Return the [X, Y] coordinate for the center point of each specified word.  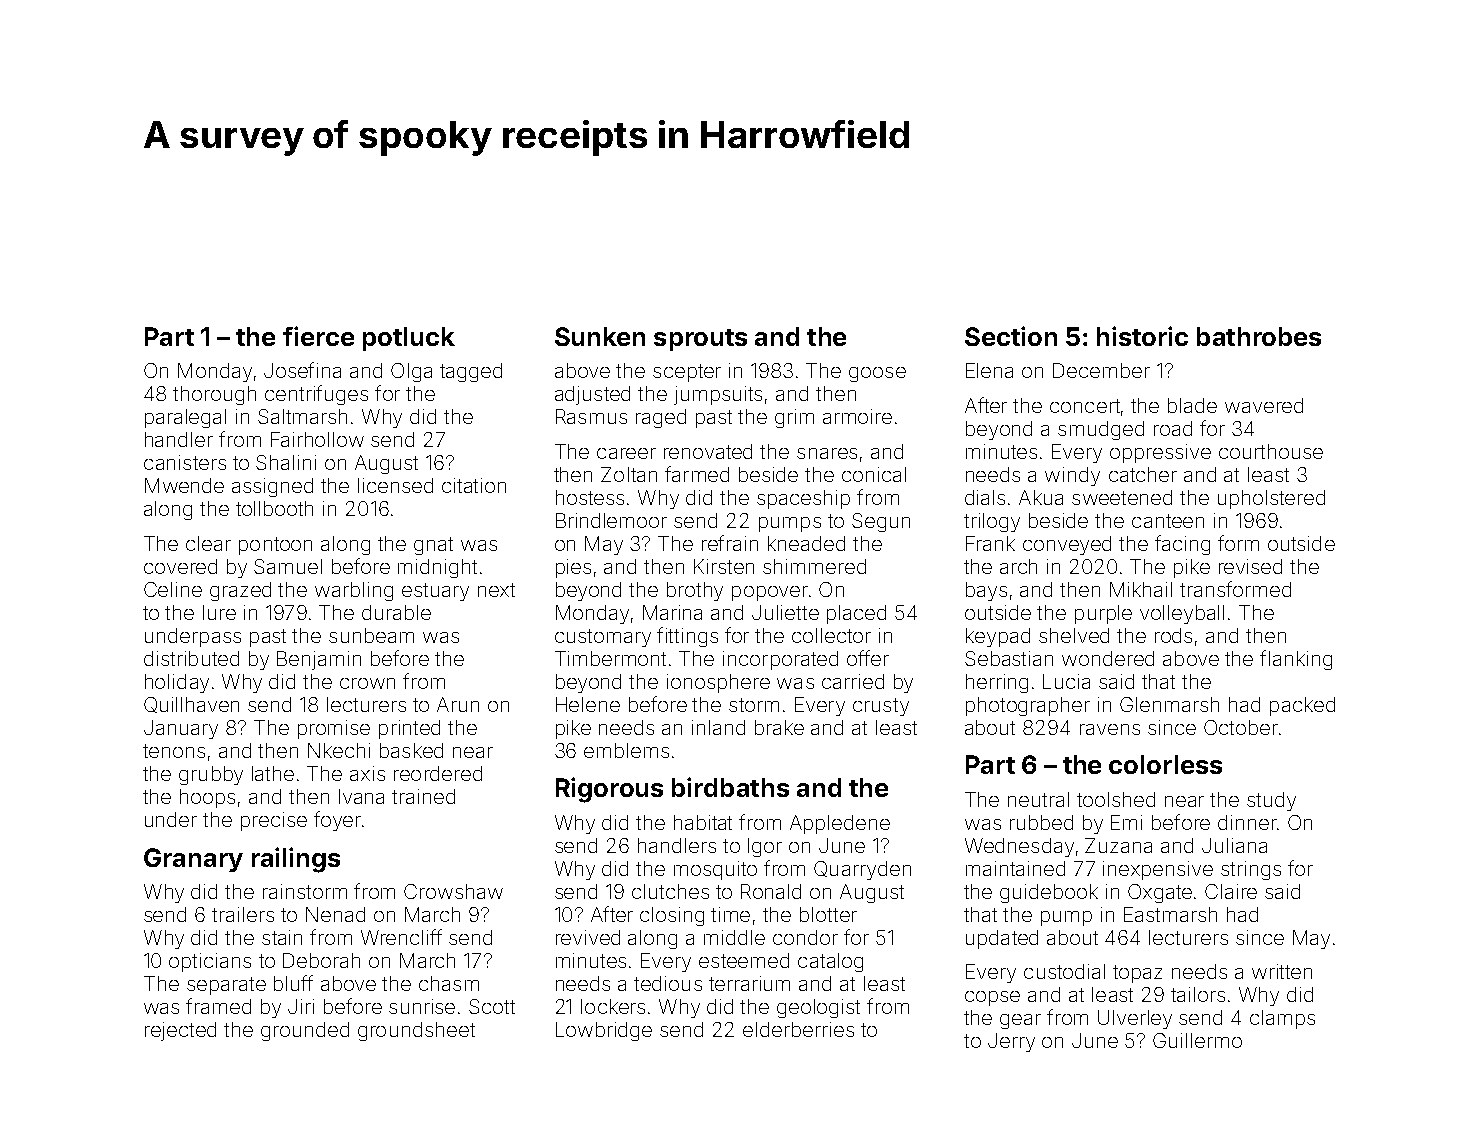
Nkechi [339, 750]
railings [296, 860]
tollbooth [274, 508]
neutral [1038, 799]
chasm [449, 983]
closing [672, 916]
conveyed [1067, 545]
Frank [990, 543]
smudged [1101, 430]
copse [992, 998]
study [1271, 801]
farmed [697, 474]
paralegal [185, 418]
